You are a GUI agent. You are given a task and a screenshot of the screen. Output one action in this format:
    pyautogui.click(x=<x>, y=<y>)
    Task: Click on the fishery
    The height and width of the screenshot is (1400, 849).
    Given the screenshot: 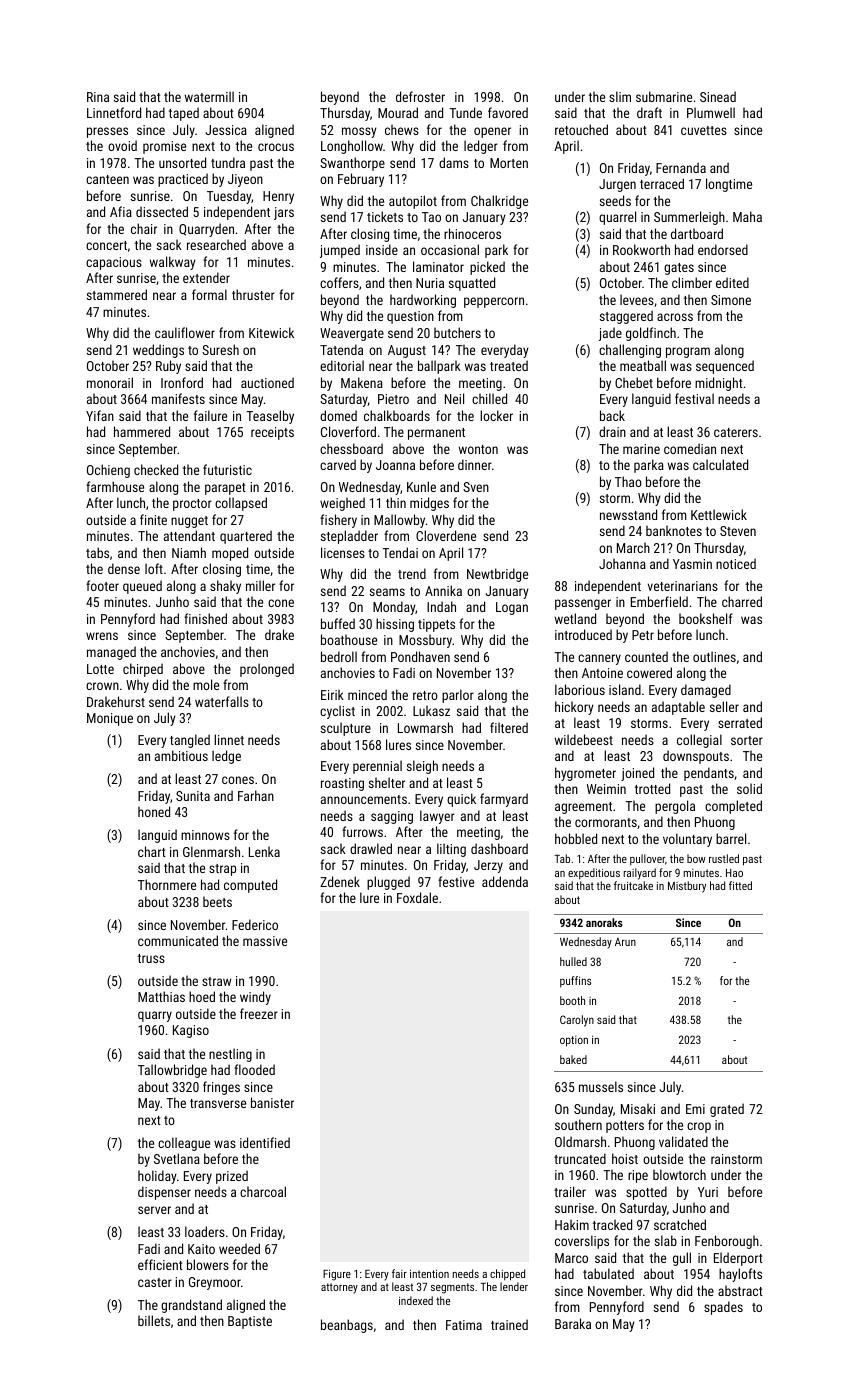 What is the action you would take?
    pyautogui.click(x=338, y=521)
